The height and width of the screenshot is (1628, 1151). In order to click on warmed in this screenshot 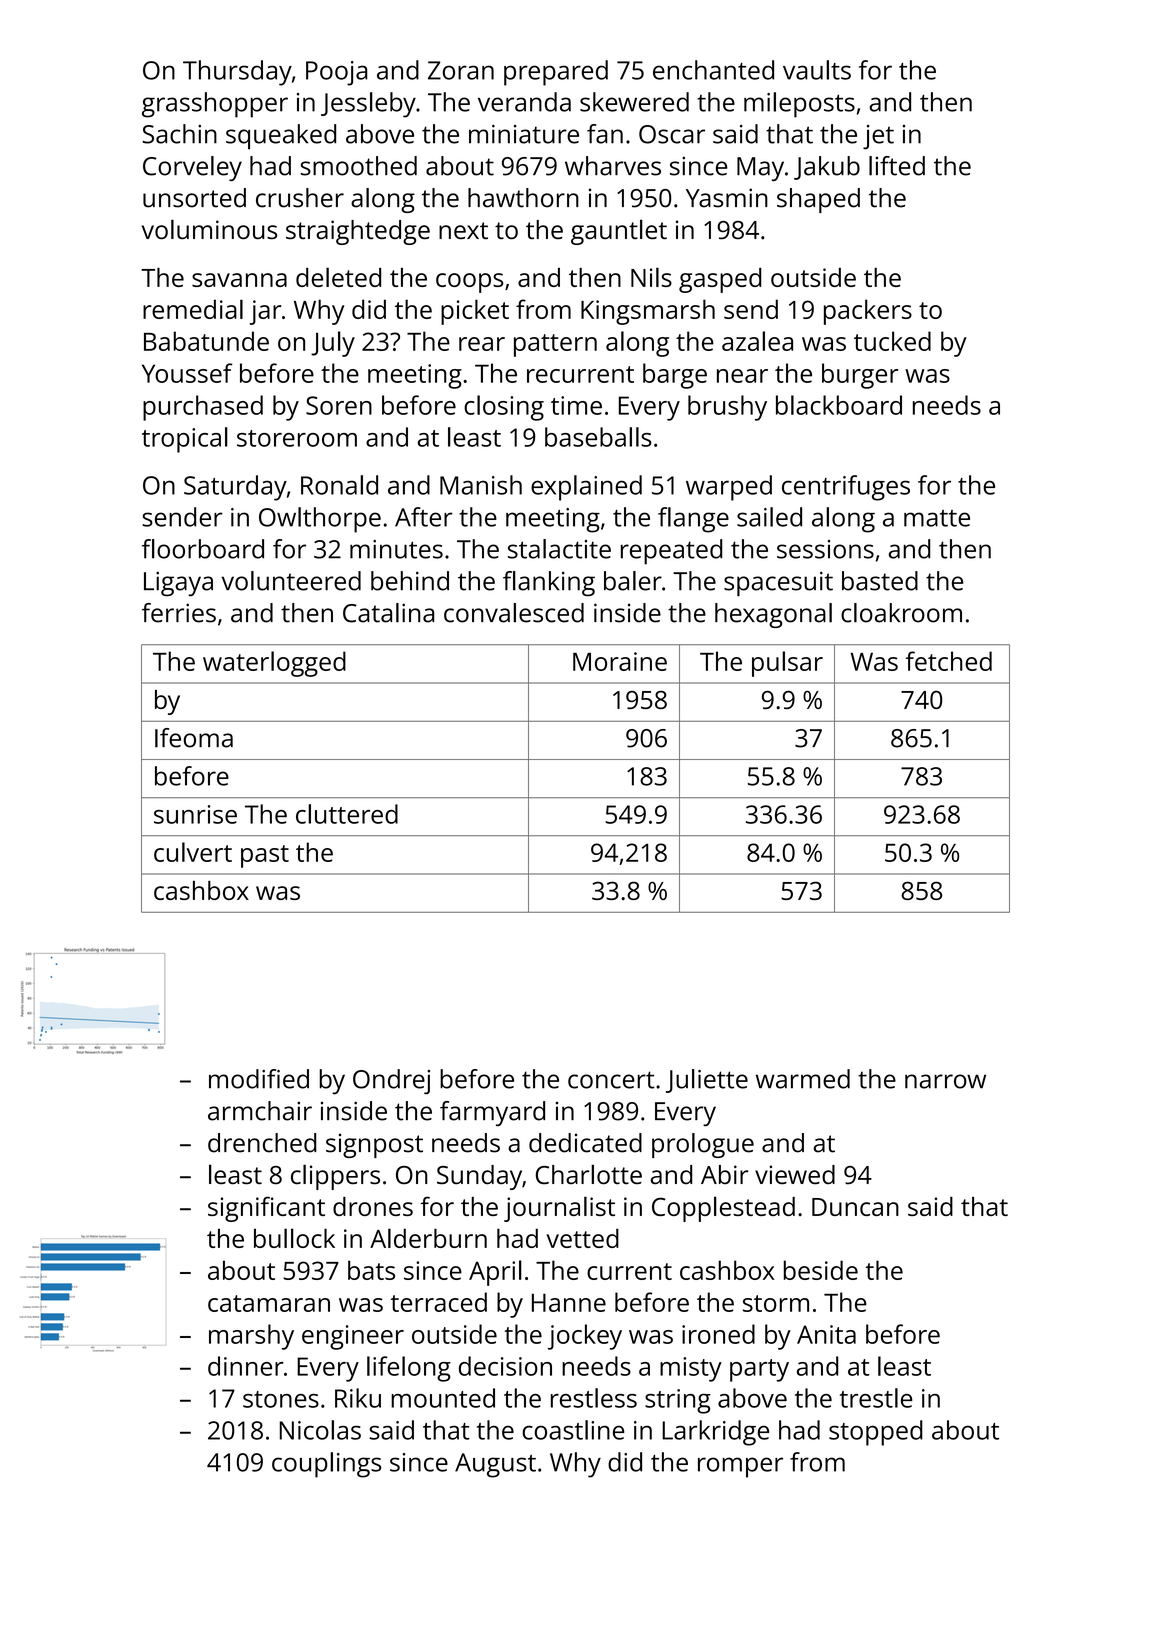, I will do `click(803, 1079)`.
